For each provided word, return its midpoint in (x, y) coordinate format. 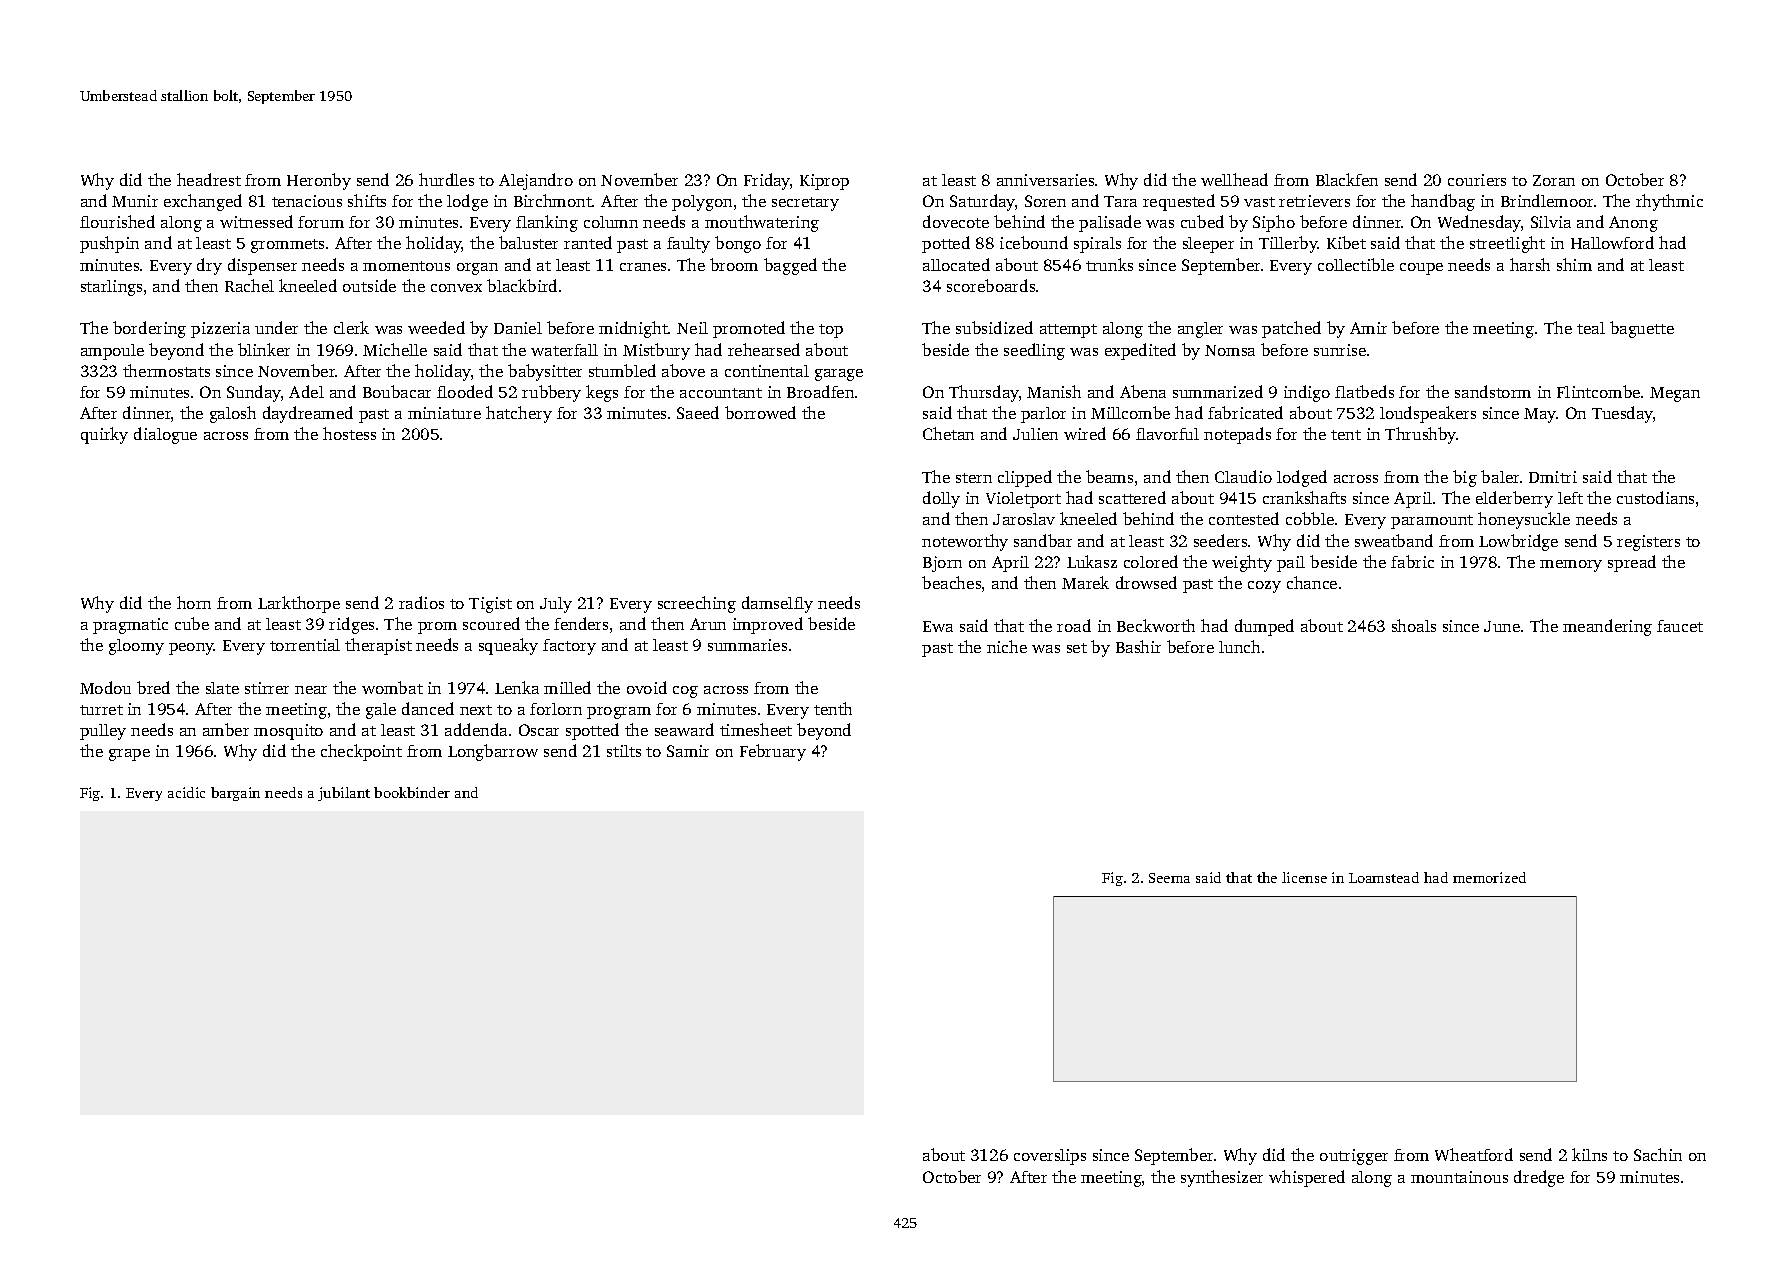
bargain (235, 794)
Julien (1035, 434)
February (773, 752)
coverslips (1050, 1157)
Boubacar (397, 391)
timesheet (756, 729)
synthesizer (1222, 1178)
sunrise (1340, 350)
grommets (287, 246)
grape (129, 755)
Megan (1675, 394)
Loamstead (1384, 877)
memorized (1489, 877)
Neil (692, 328)
